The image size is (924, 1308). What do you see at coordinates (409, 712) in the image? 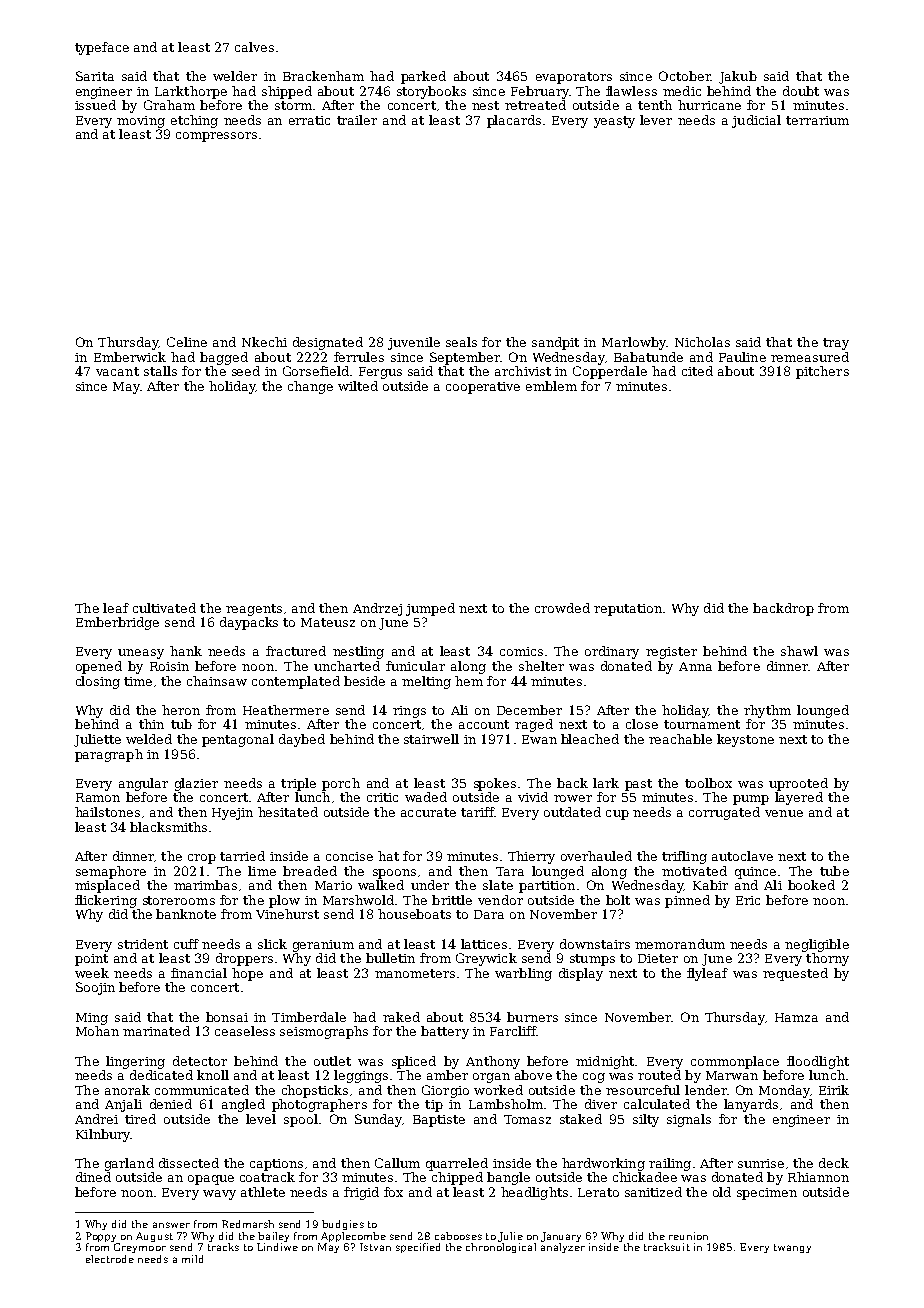
I see `rings` at bounding box center [409, 712].
